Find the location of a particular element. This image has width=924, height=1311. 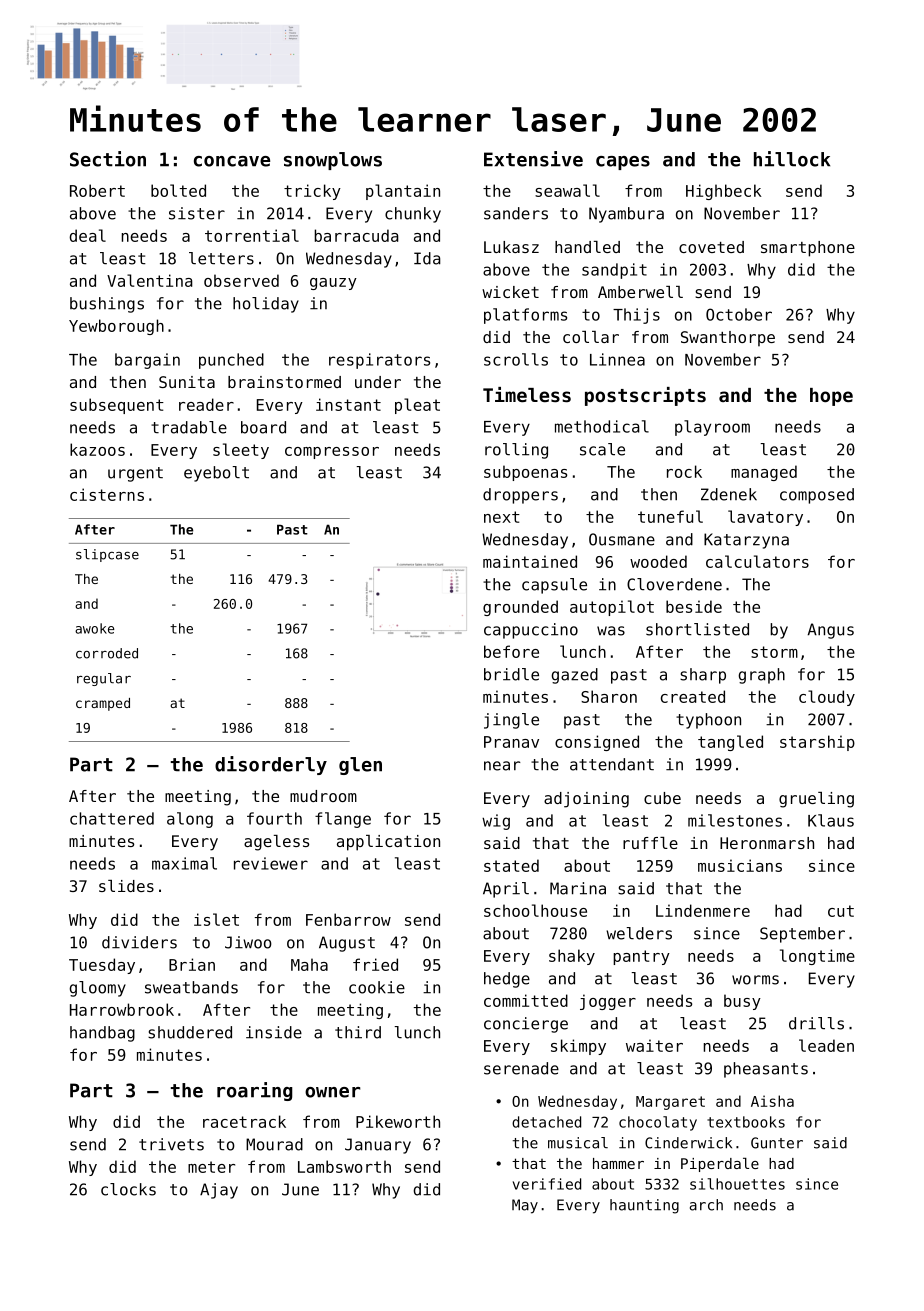

tradable is located at coordinates (189, 427).
